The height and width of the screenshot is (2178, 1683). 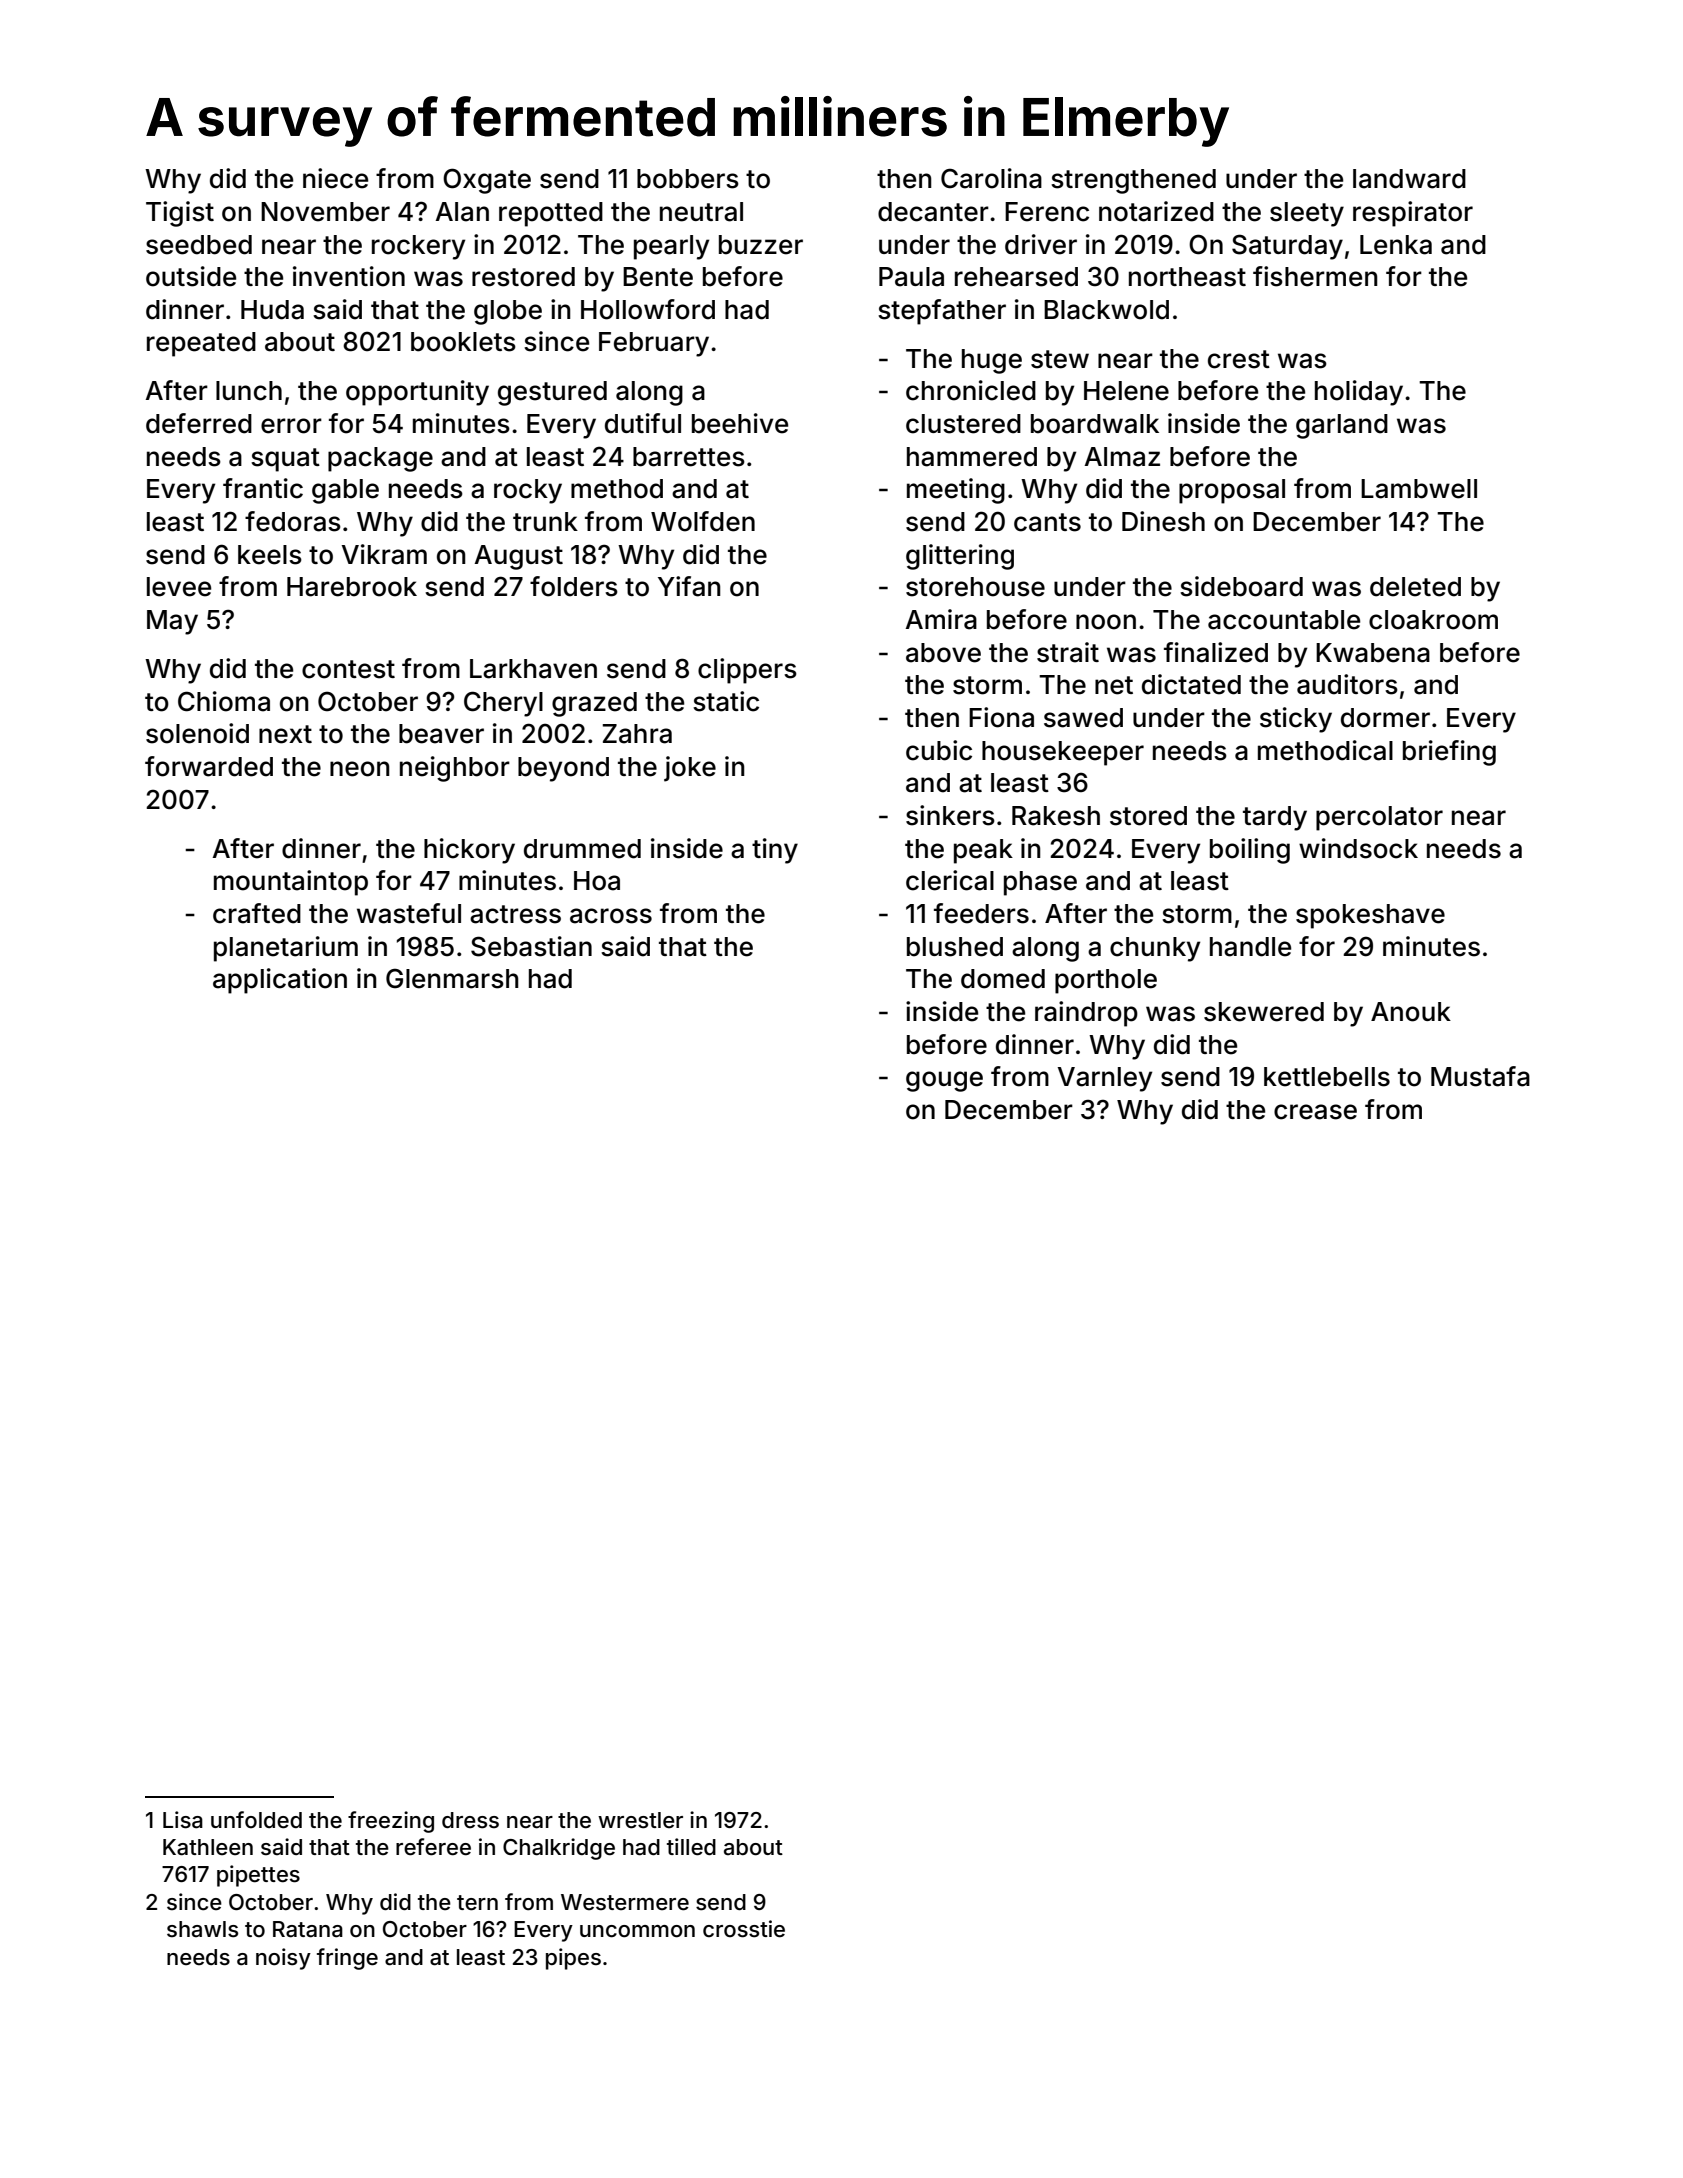 What do you see at coordinates (1315, 1112) in the screenshot?
I see `crease` at bounding box center [1315, 1112].
